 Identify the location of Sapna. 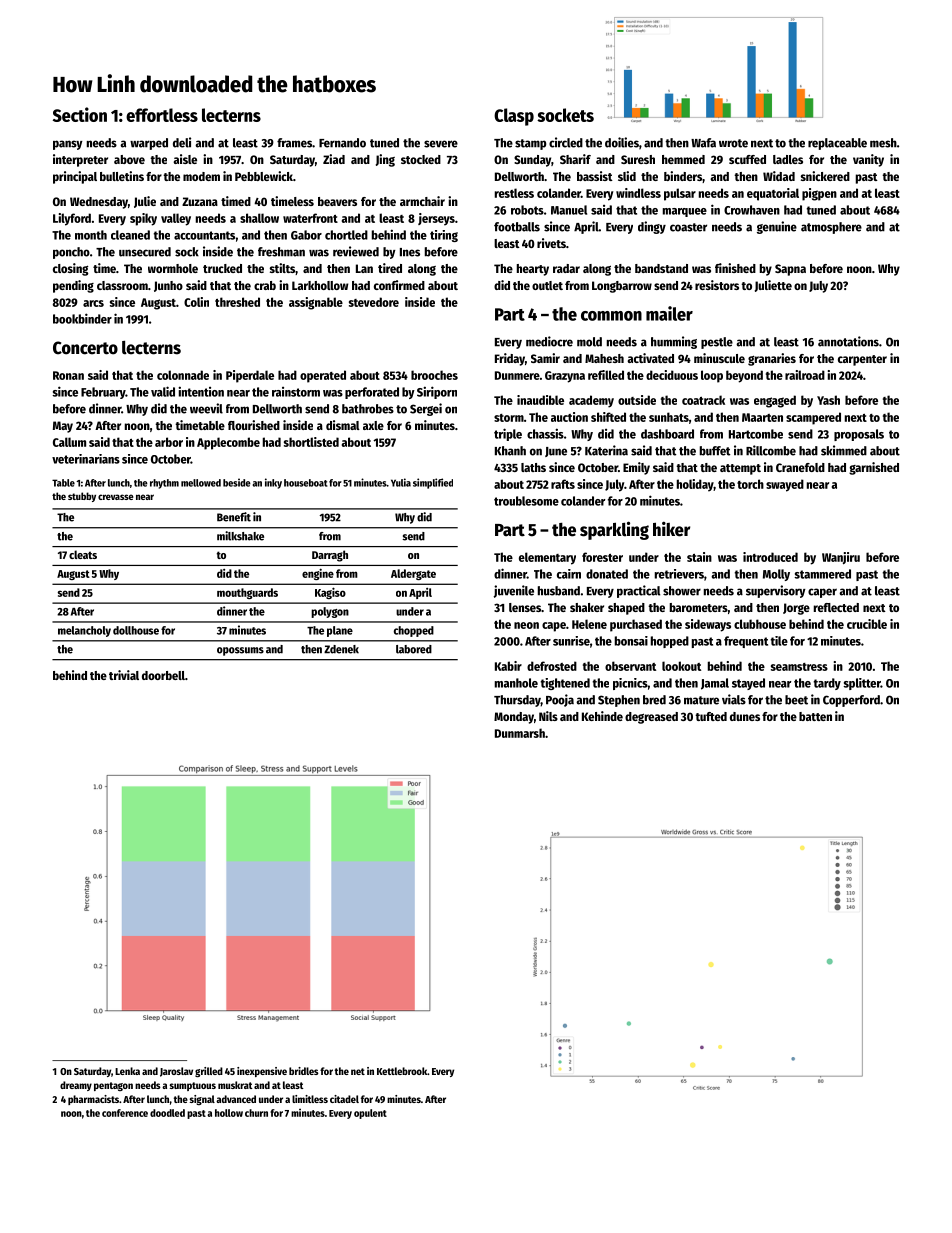
(790, 270).
